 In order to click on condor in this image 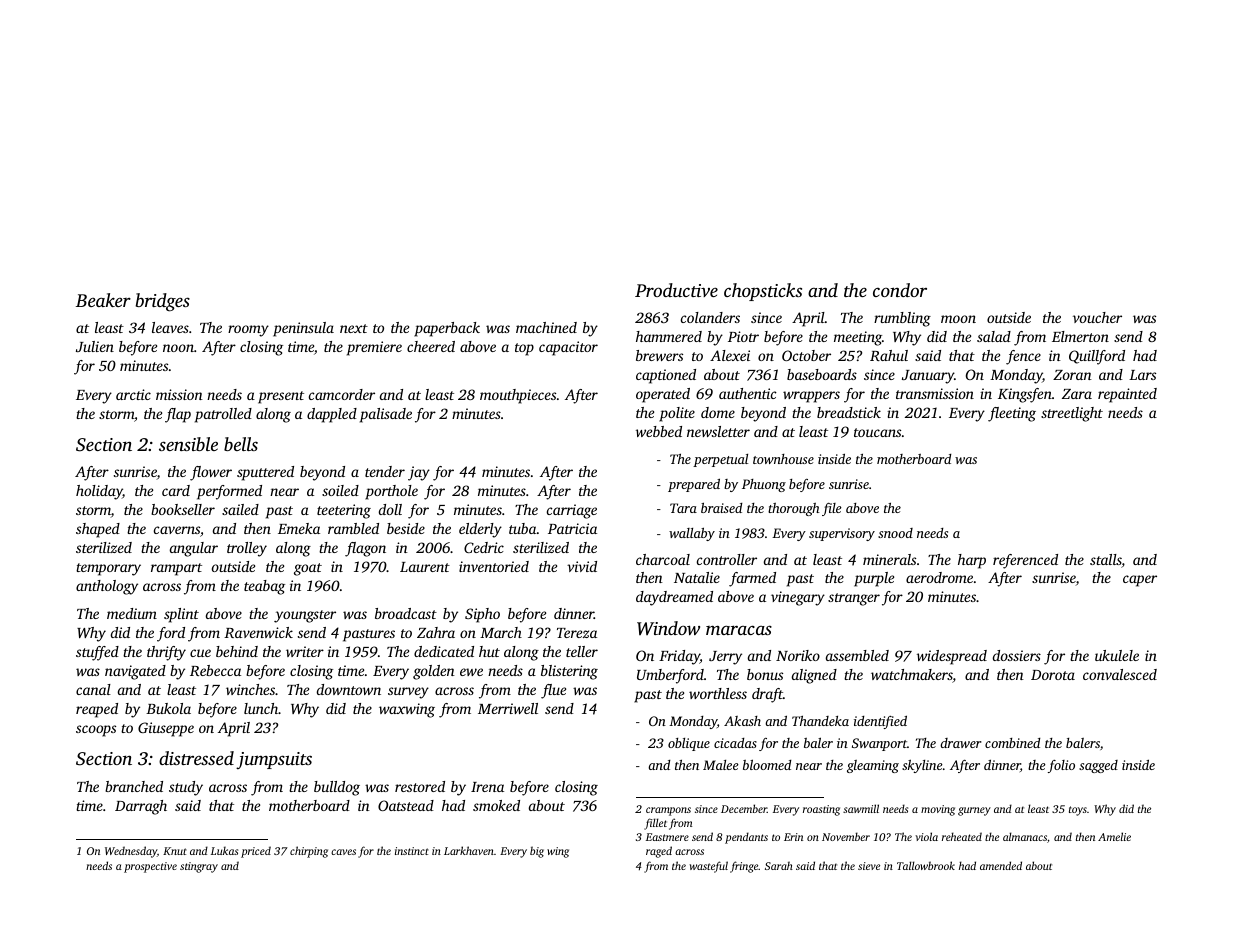, I will do `click(900, 290)`.
